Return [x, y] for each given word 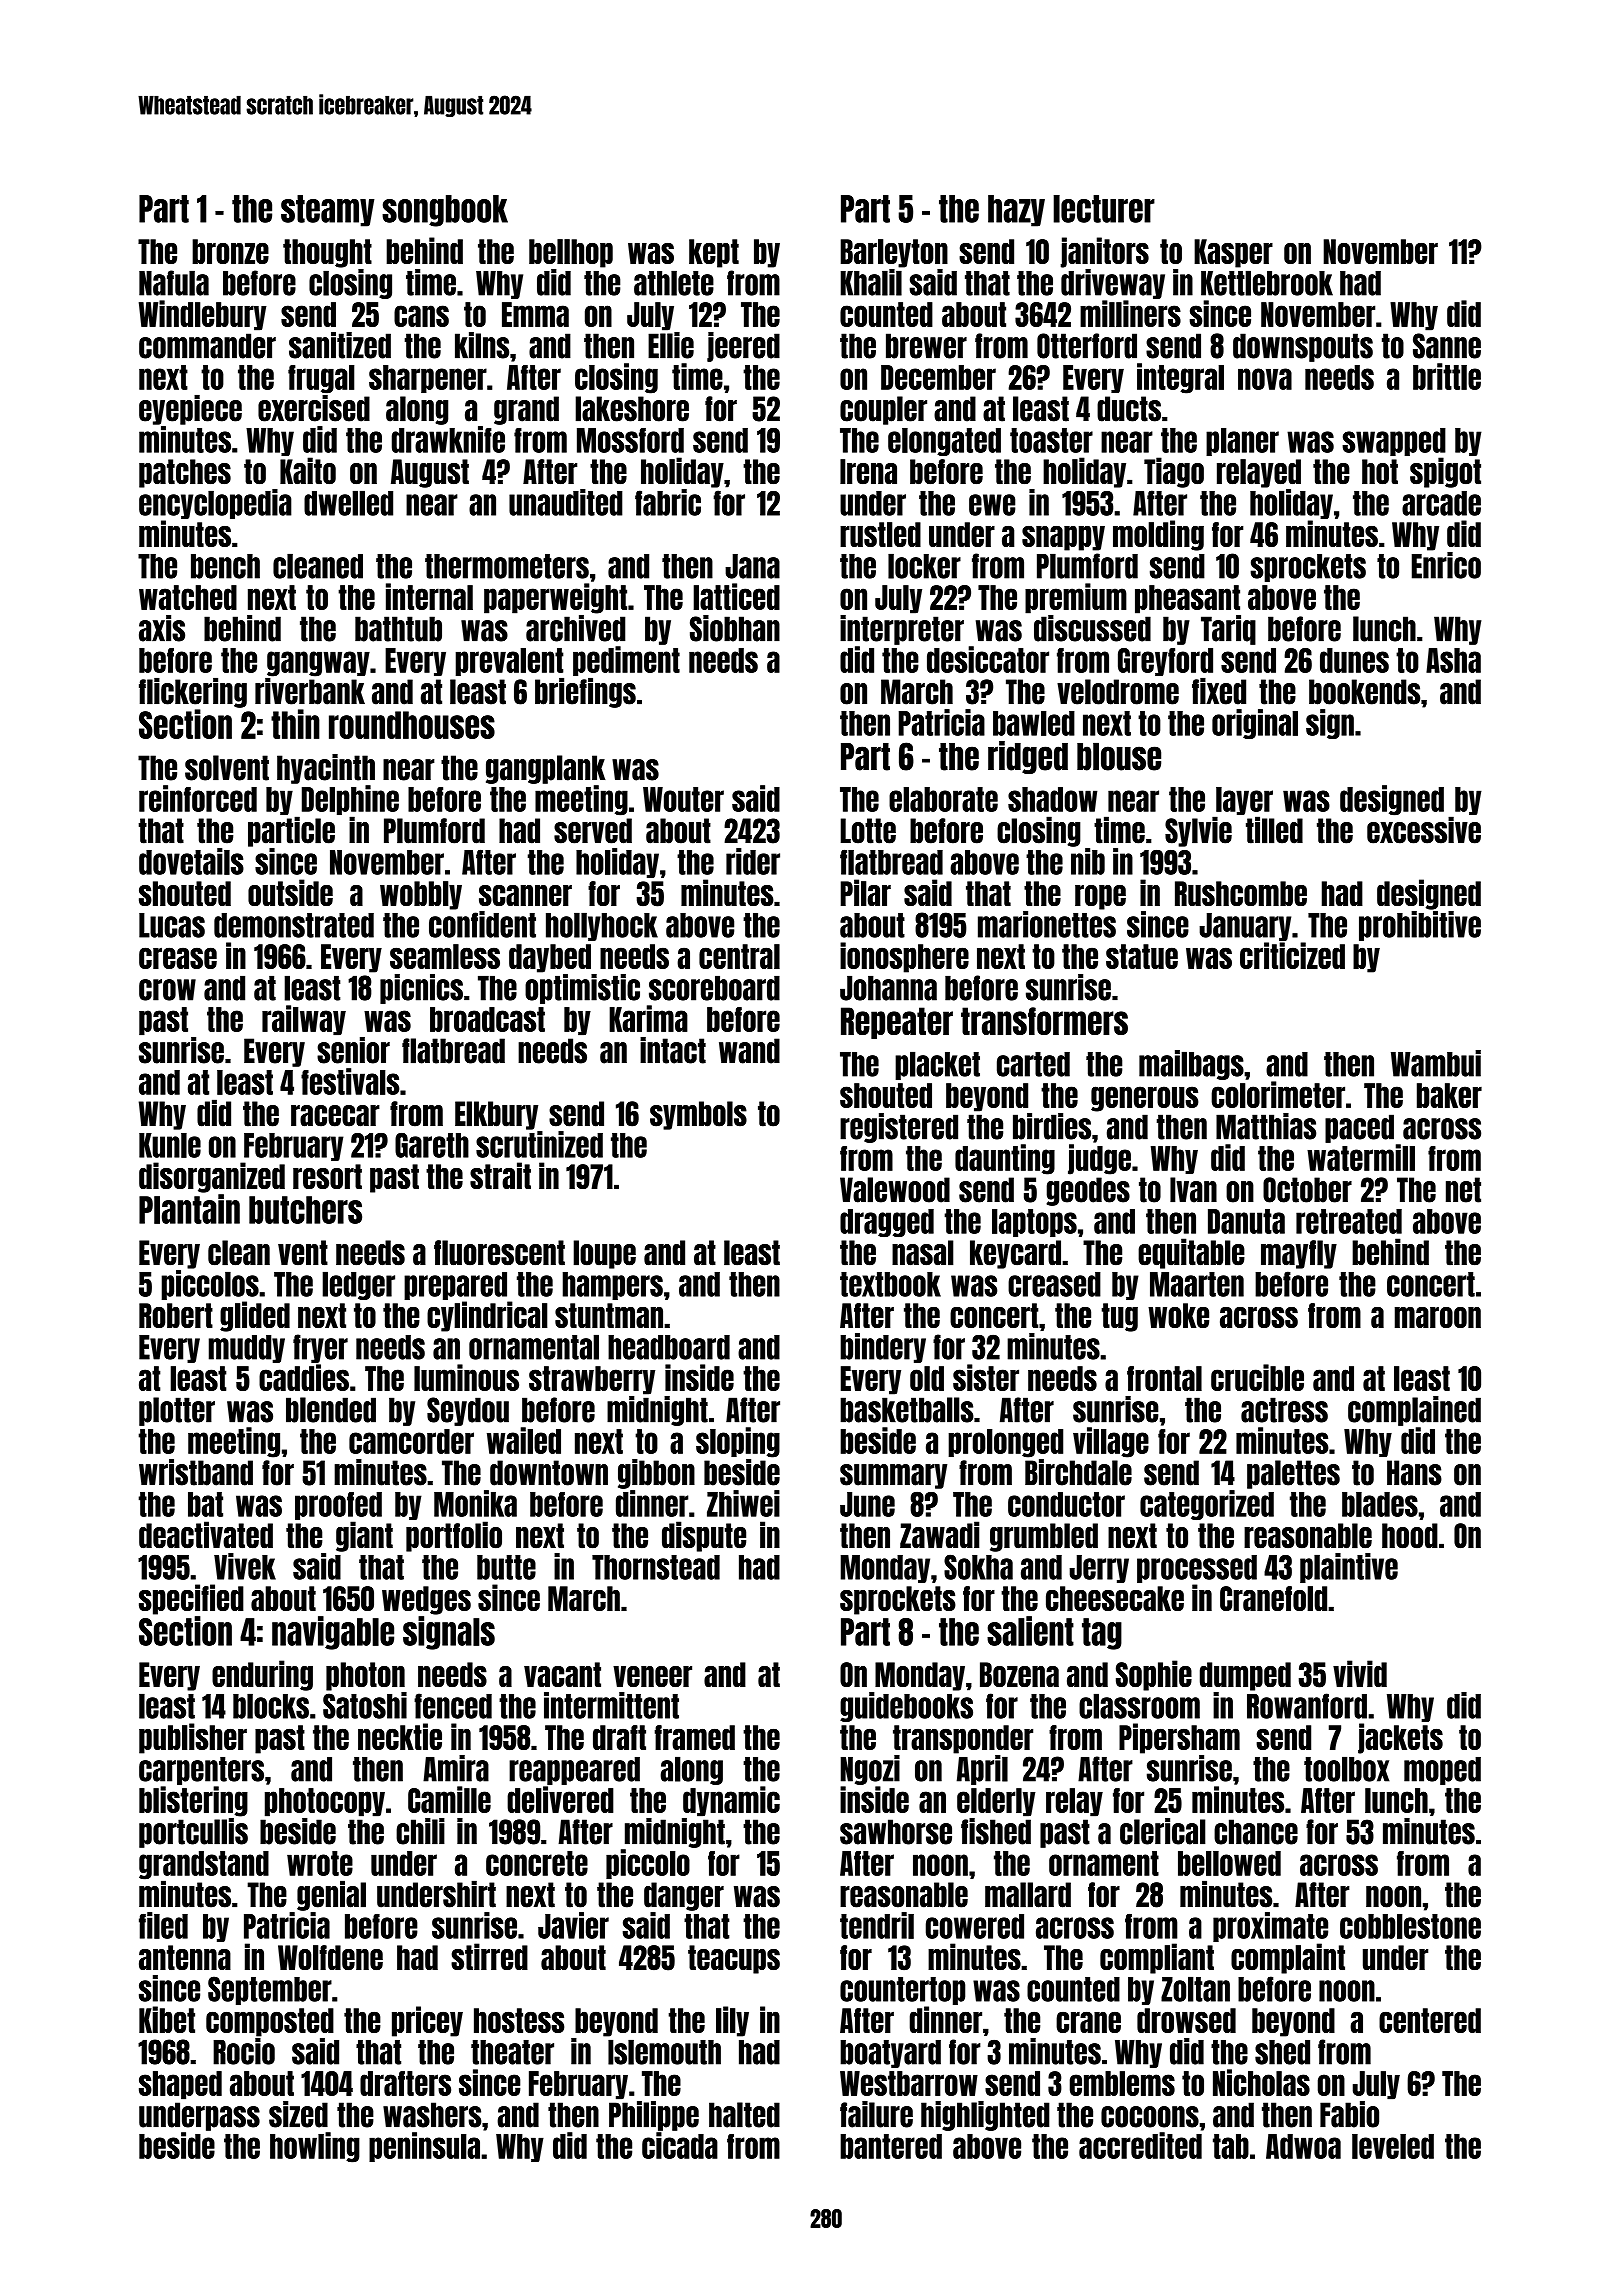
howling [315, 2147]
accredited [1140, 2145]
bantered [891, 2146]
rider [753, 861]
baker [1449, 1095]
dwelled [348, 503]
